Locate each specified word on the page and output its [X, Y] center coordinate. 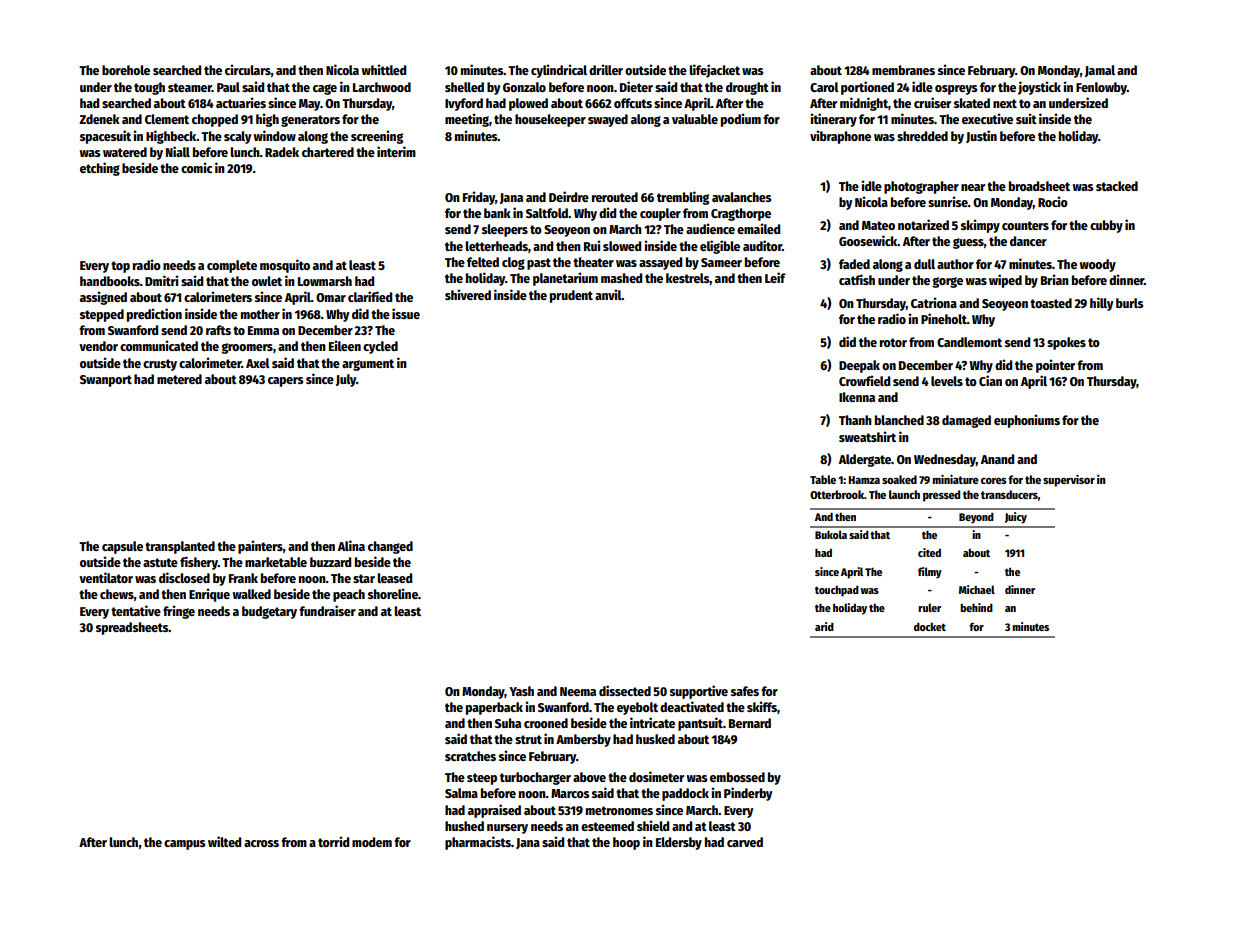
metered [179, 379]
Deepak [859, 366]
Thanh [855, 420]
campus [184, 845]
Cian [990, 380]
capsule [122, 547]
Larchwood [382, 87]
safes [745, 691]
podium [741, 120]
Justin [981, 136]
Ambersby [583, 740]
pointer [1055, 366]
